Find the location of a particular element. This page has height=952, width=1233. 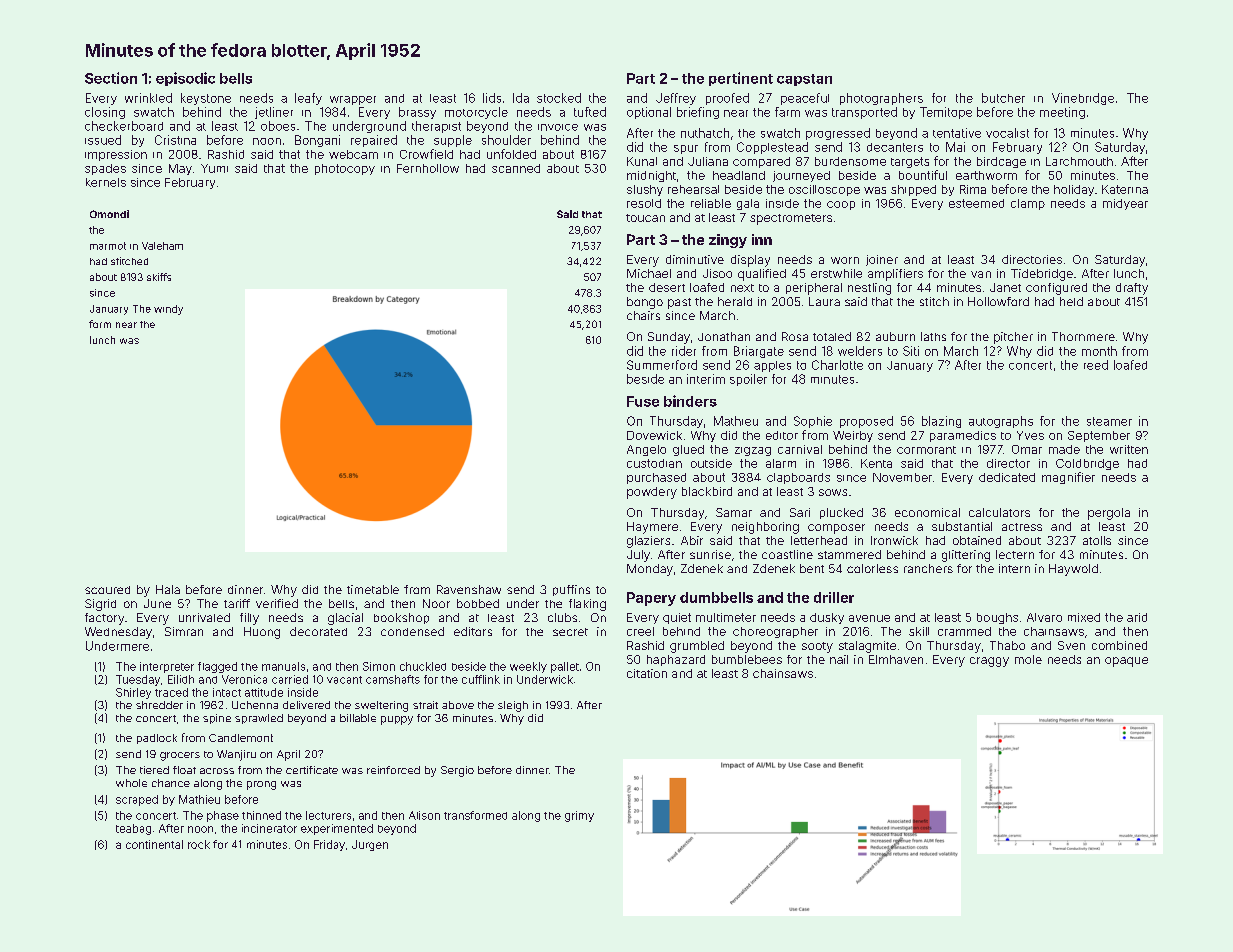

pertinent is located at coordinates (741, 79).
